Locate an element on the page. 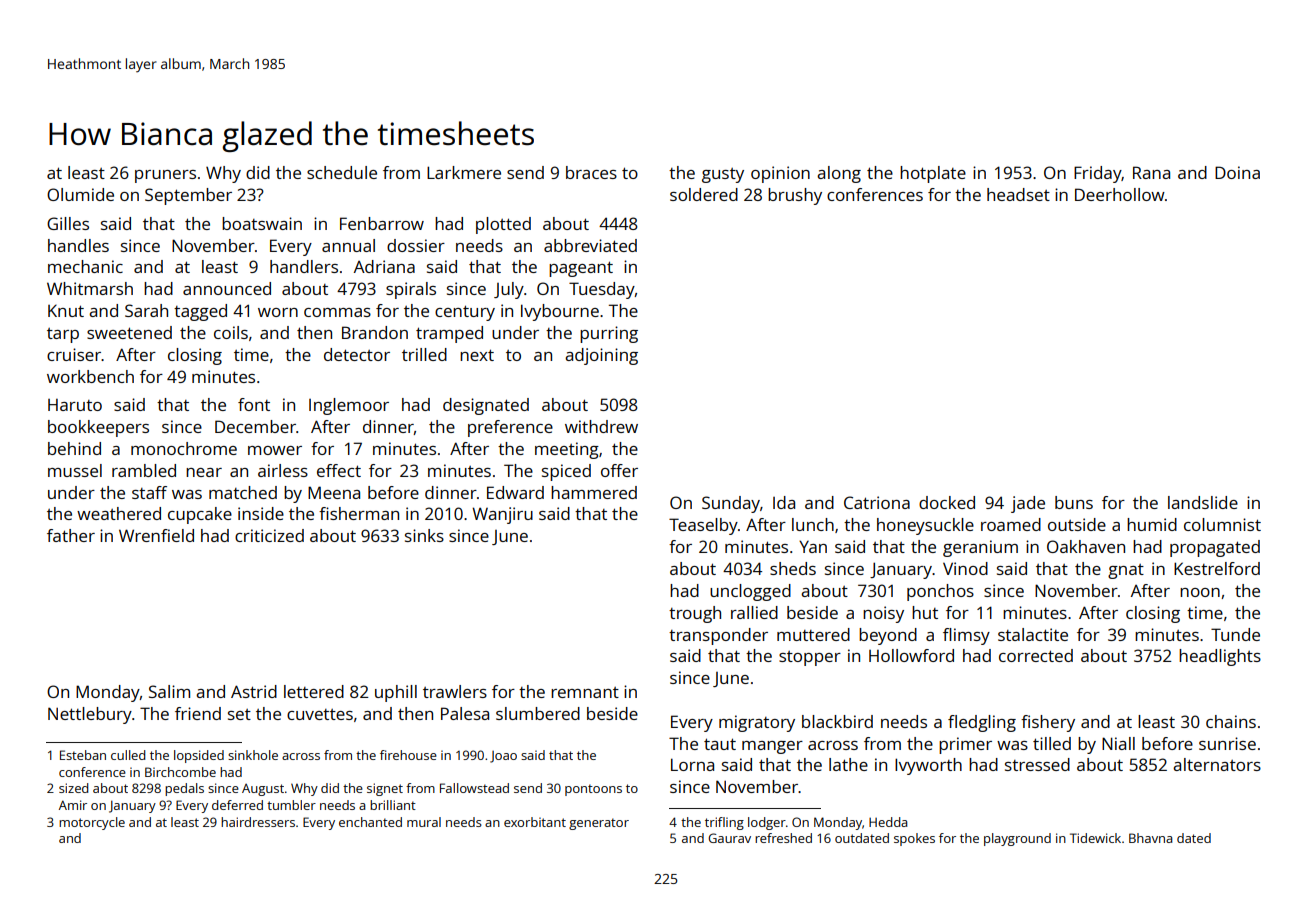 This document has width=1308, height=924. buns is located at coordinates (1074, 502).
